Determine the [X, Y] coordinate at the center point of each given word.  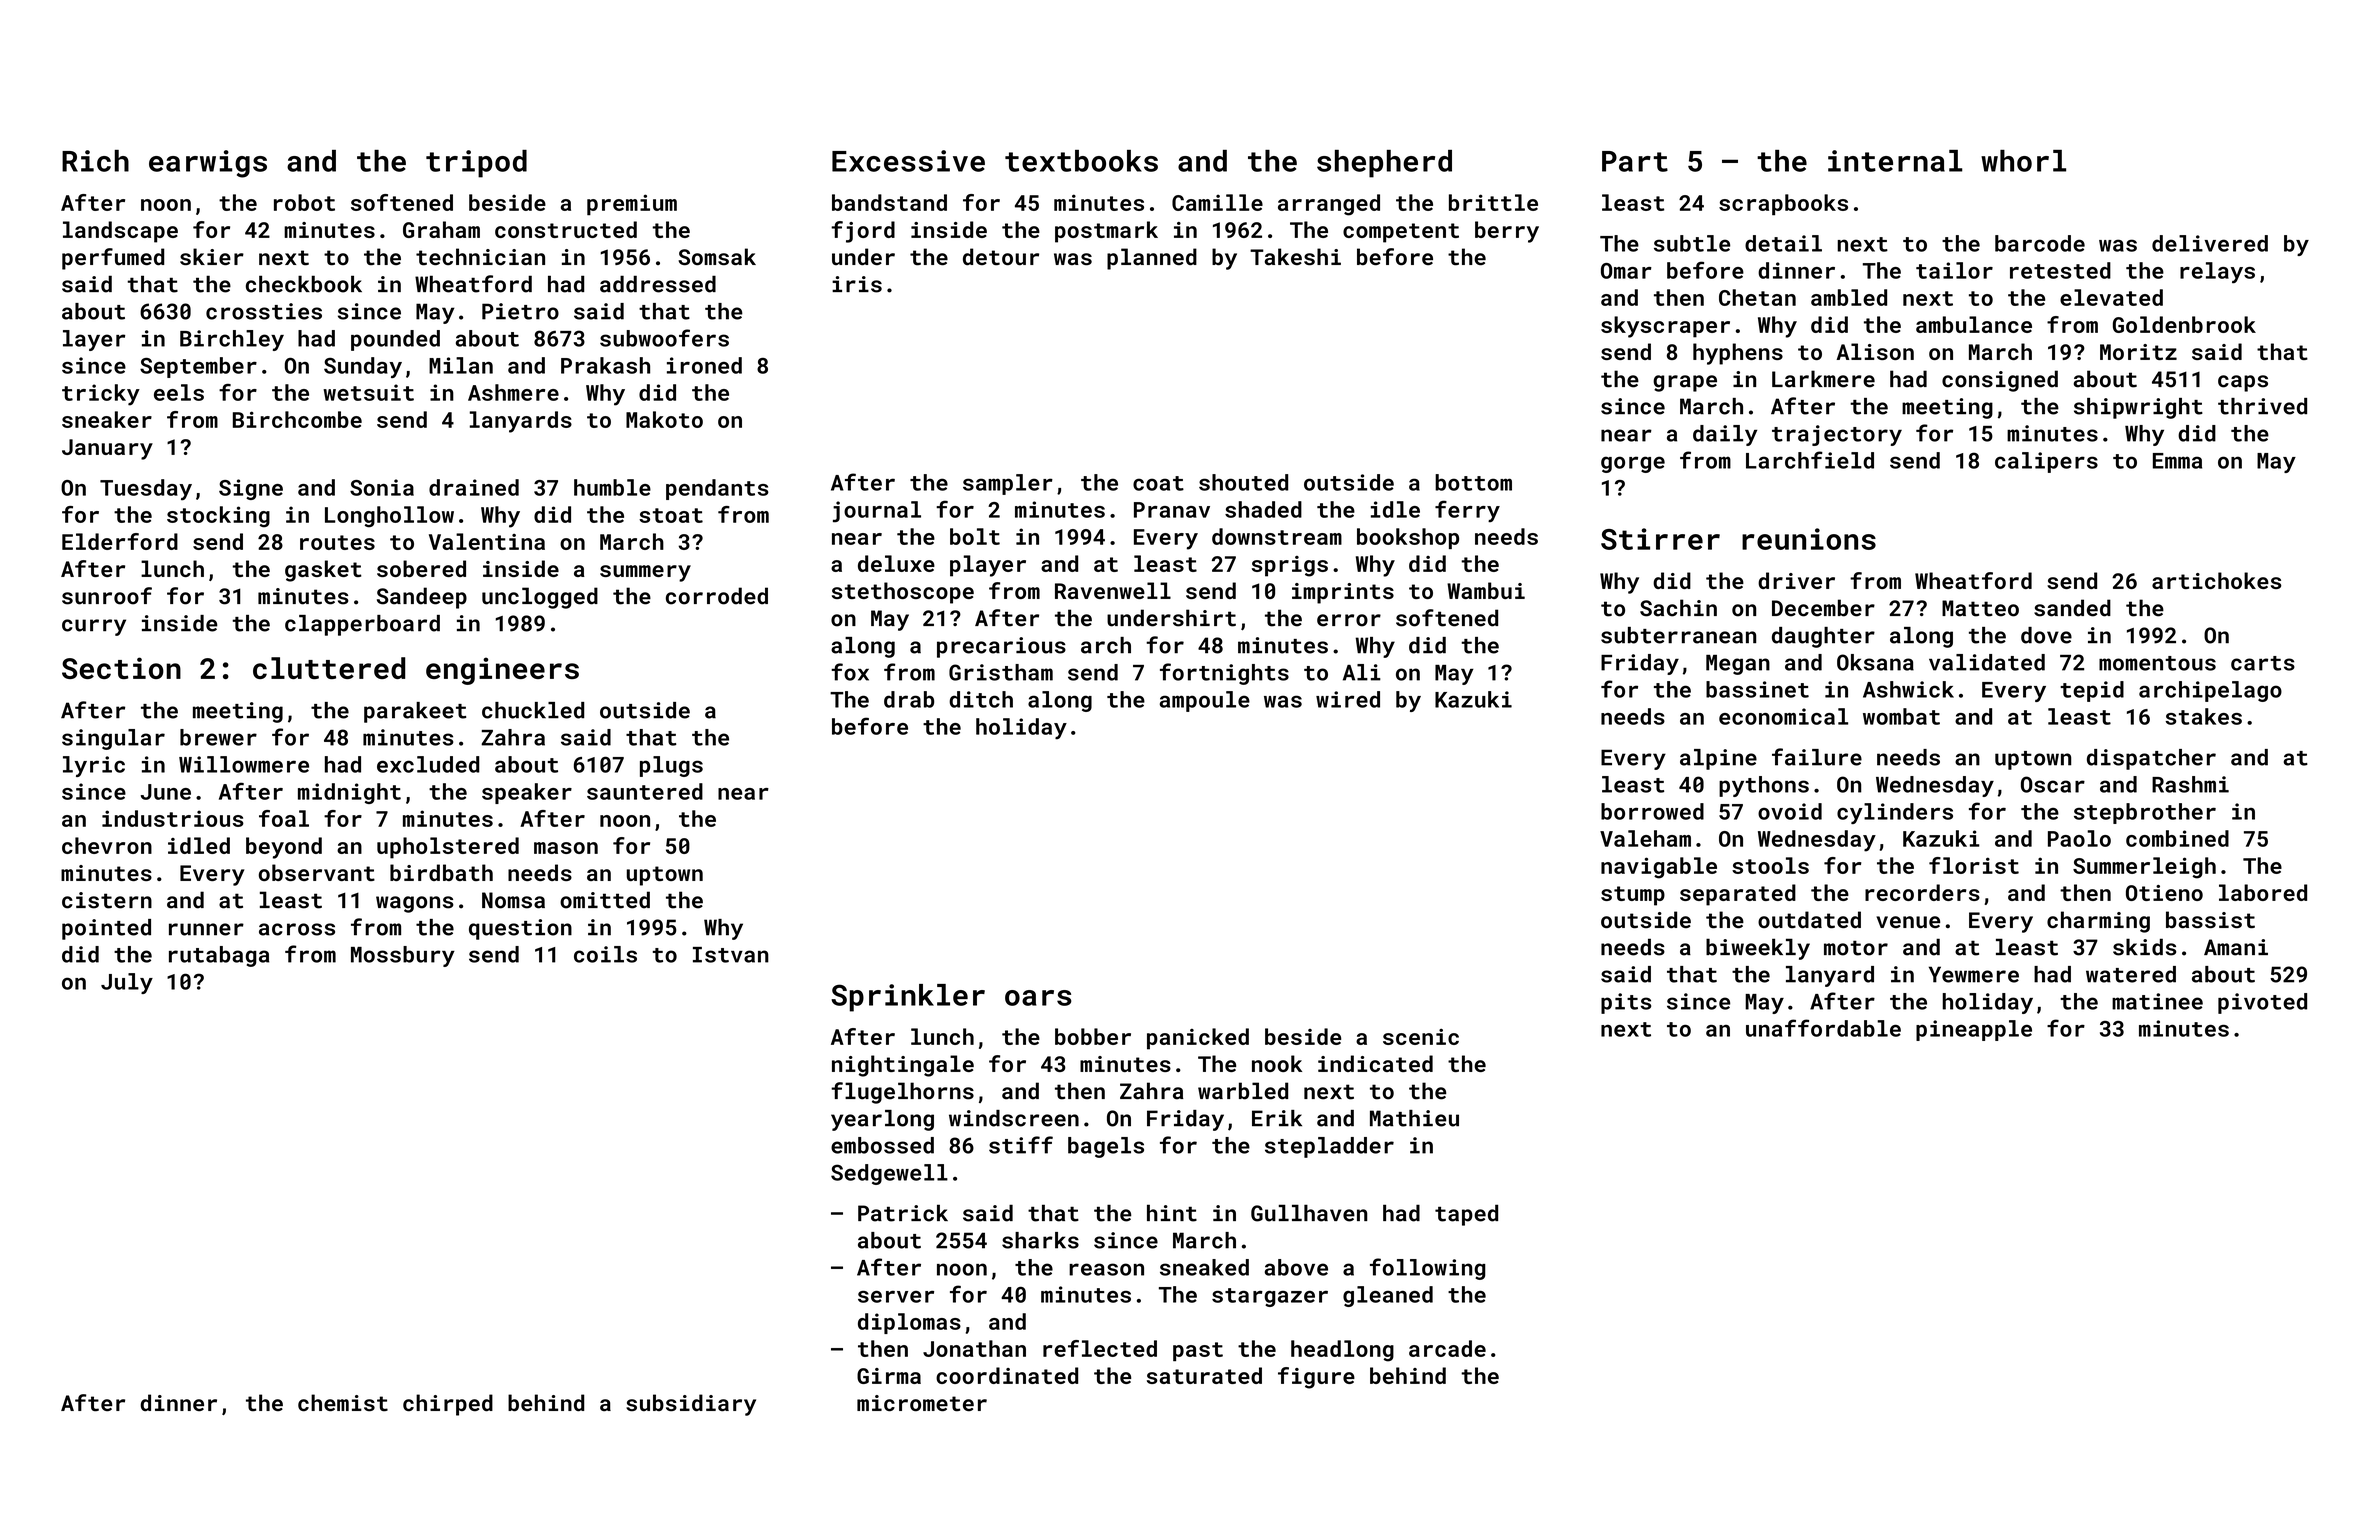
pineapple [1974, 1030]
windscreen [1014, 1118]
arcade [1447, 1348]
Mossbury [403, 956]
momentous [2157, 663]
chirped [448, 1405]
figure [1316, 1378]
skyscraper [1665, 327]
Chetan [1757, 297]
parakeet [415, 712]
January [107, 449]
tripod [476, 164]
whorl [2023, 161]
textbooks [1081, 161]
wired [1348, 699]
